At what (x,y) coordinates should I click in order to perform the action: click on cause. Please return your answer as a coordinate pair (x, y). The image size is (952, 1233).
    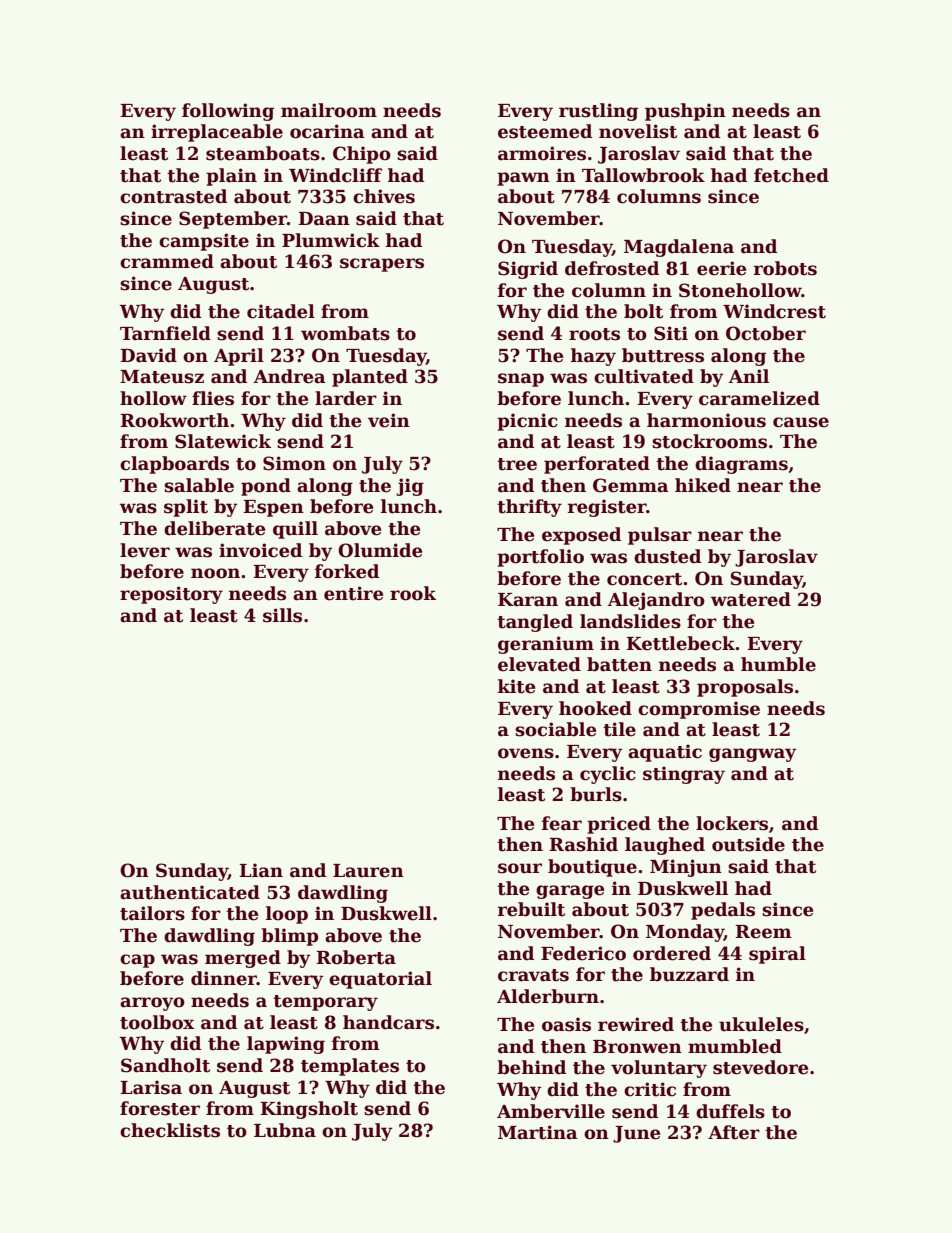
    Looking at the image, I should click on (801, 422).
